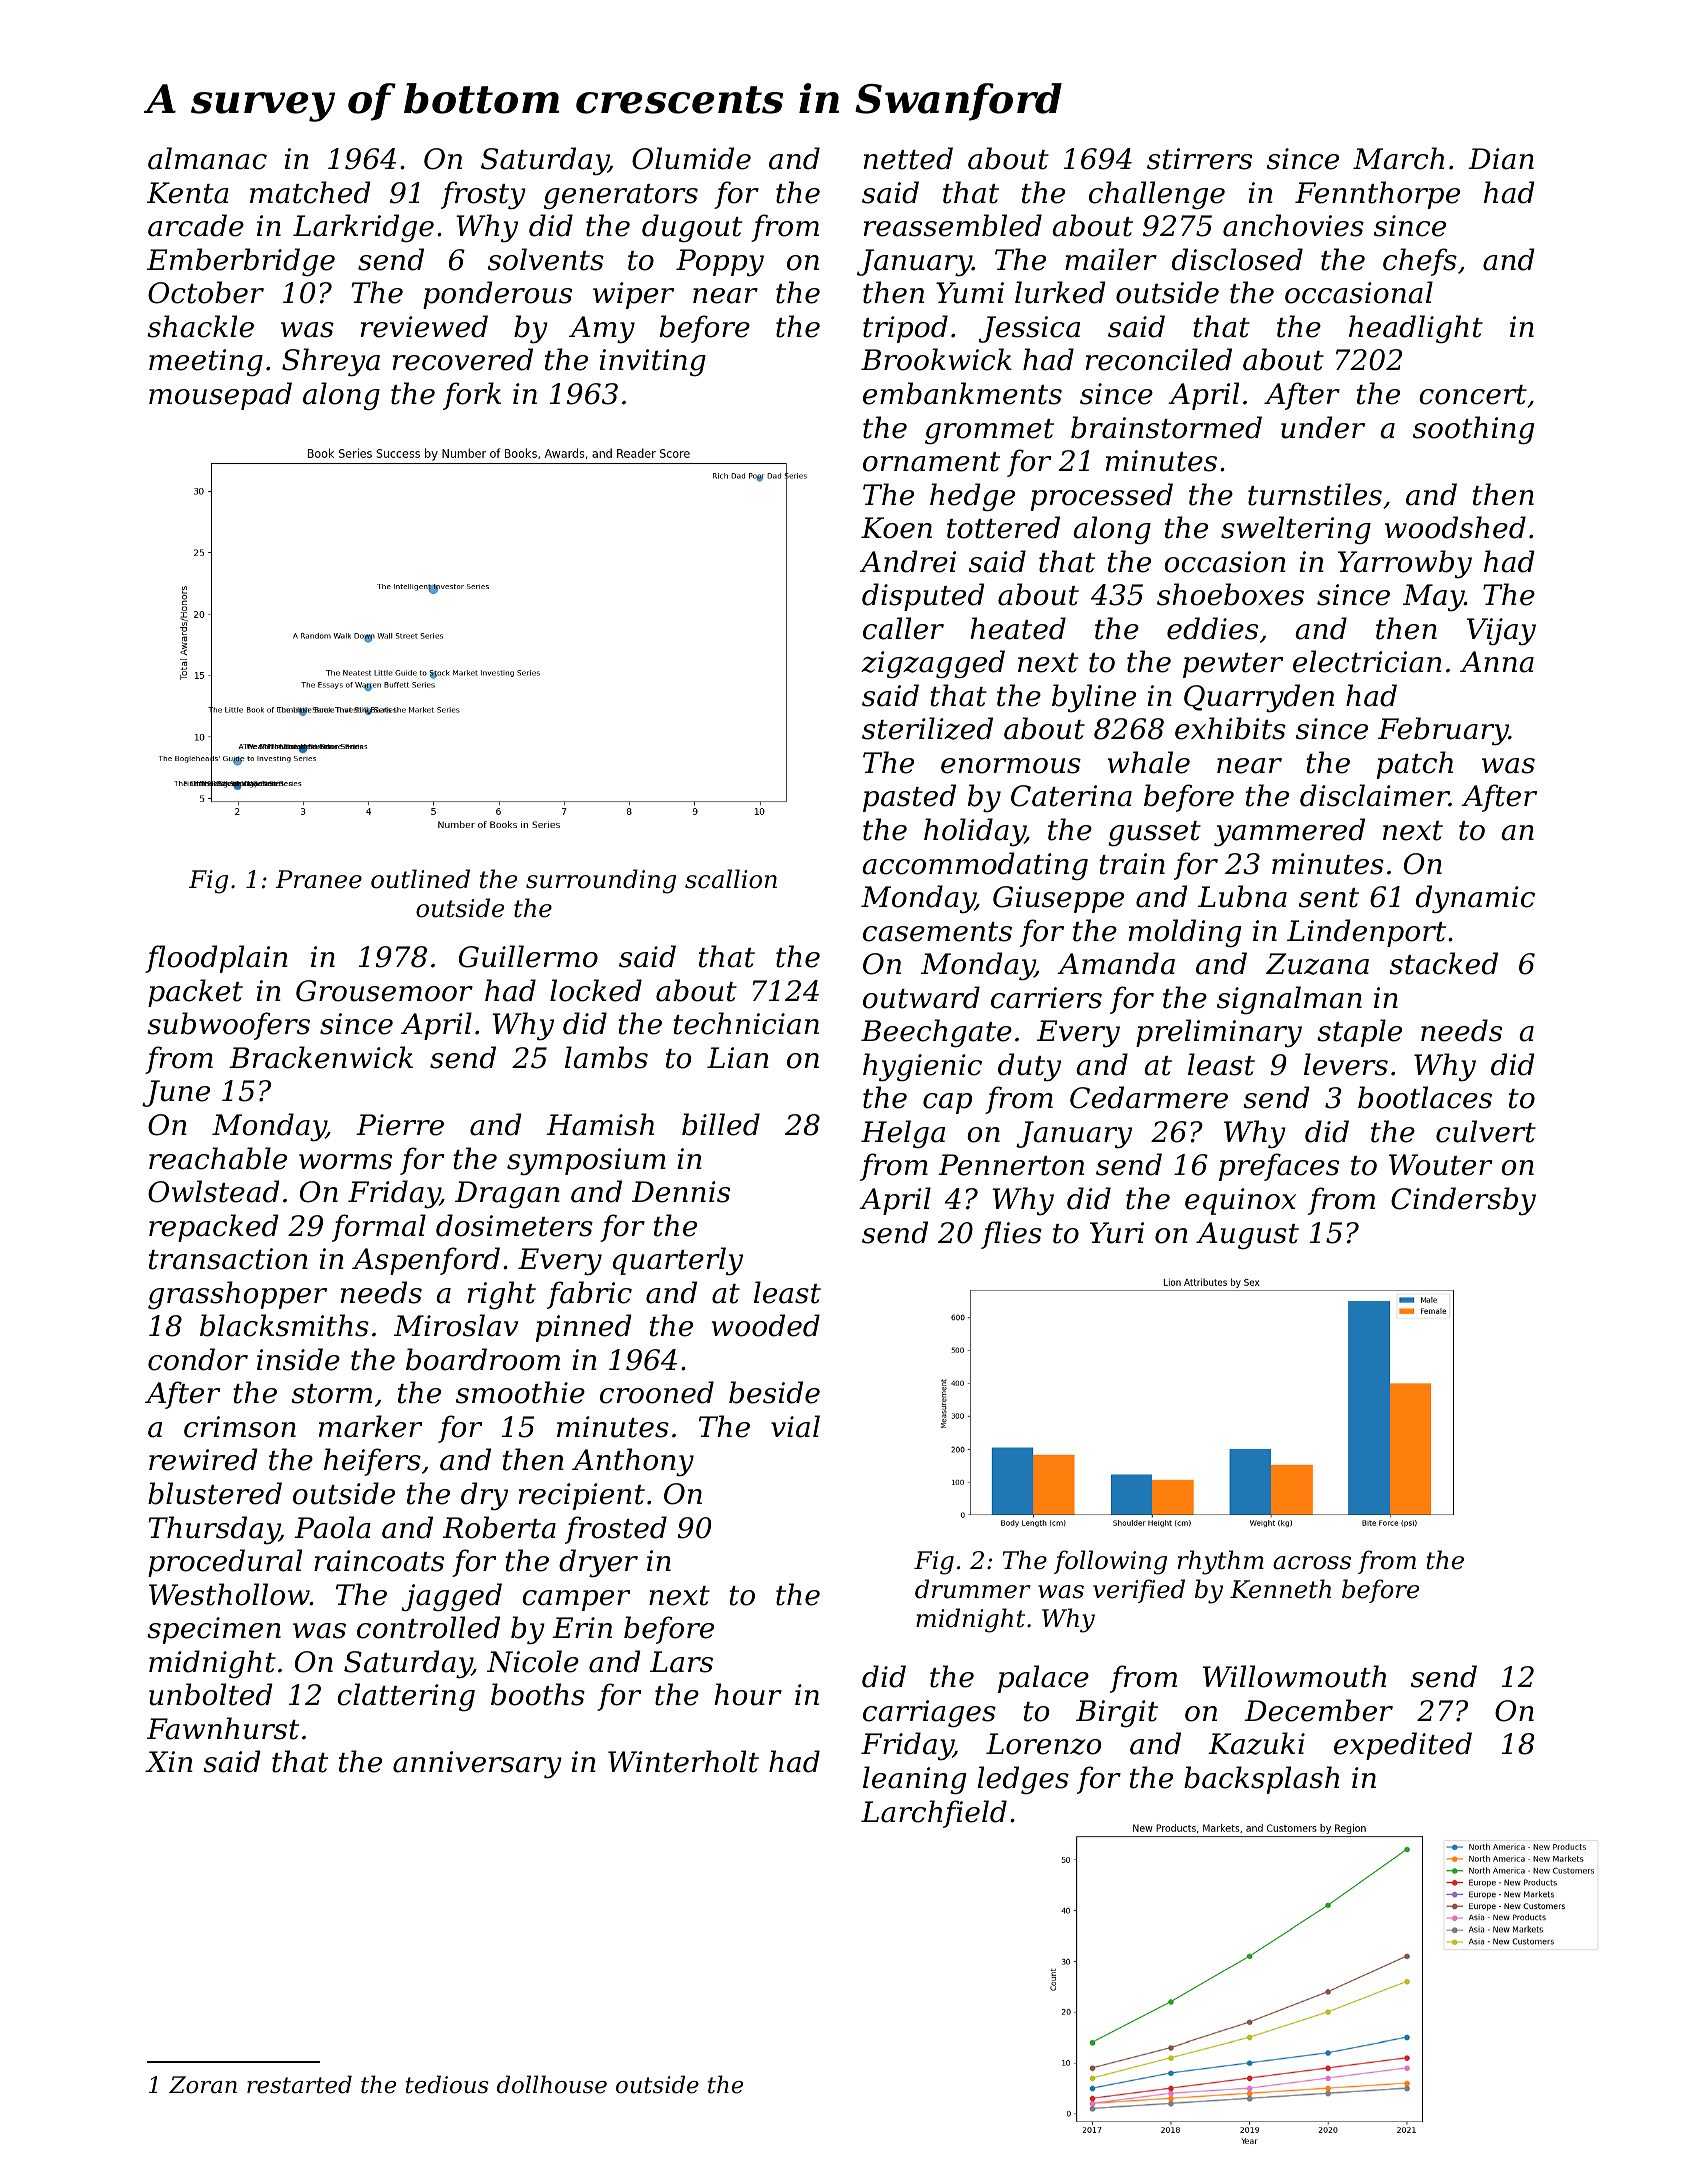 The height and width of the screenshot is (2178, 1683). I want to click on anniversary, so click(477, 1764).
